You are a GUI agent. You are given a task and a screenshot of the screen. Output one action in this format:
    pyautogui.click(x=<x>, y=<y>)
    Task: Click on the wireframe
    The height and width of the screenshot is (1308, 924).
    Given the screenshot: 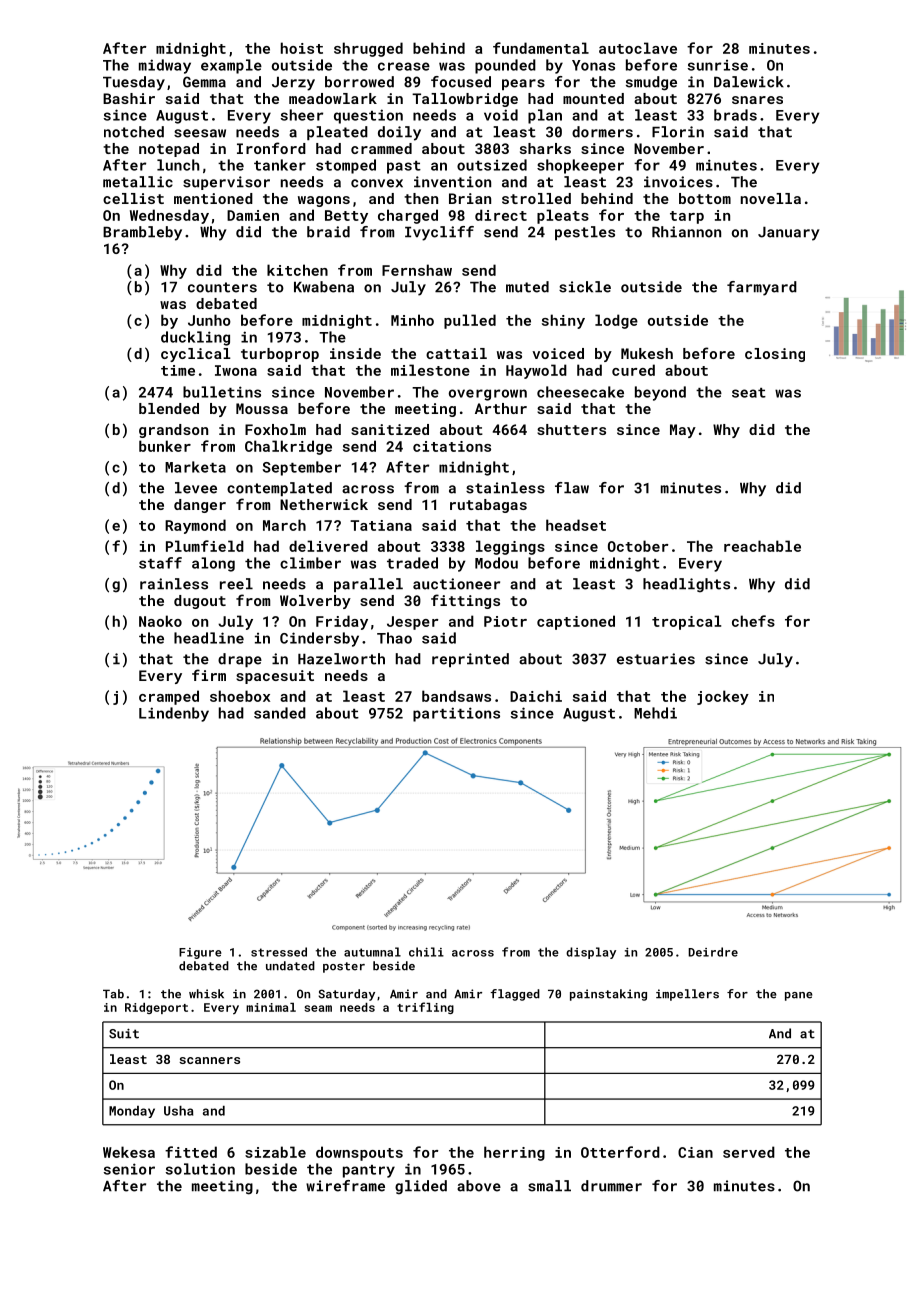 What is the action you would take?
    pyautogui.click(x=345, y=1186)
